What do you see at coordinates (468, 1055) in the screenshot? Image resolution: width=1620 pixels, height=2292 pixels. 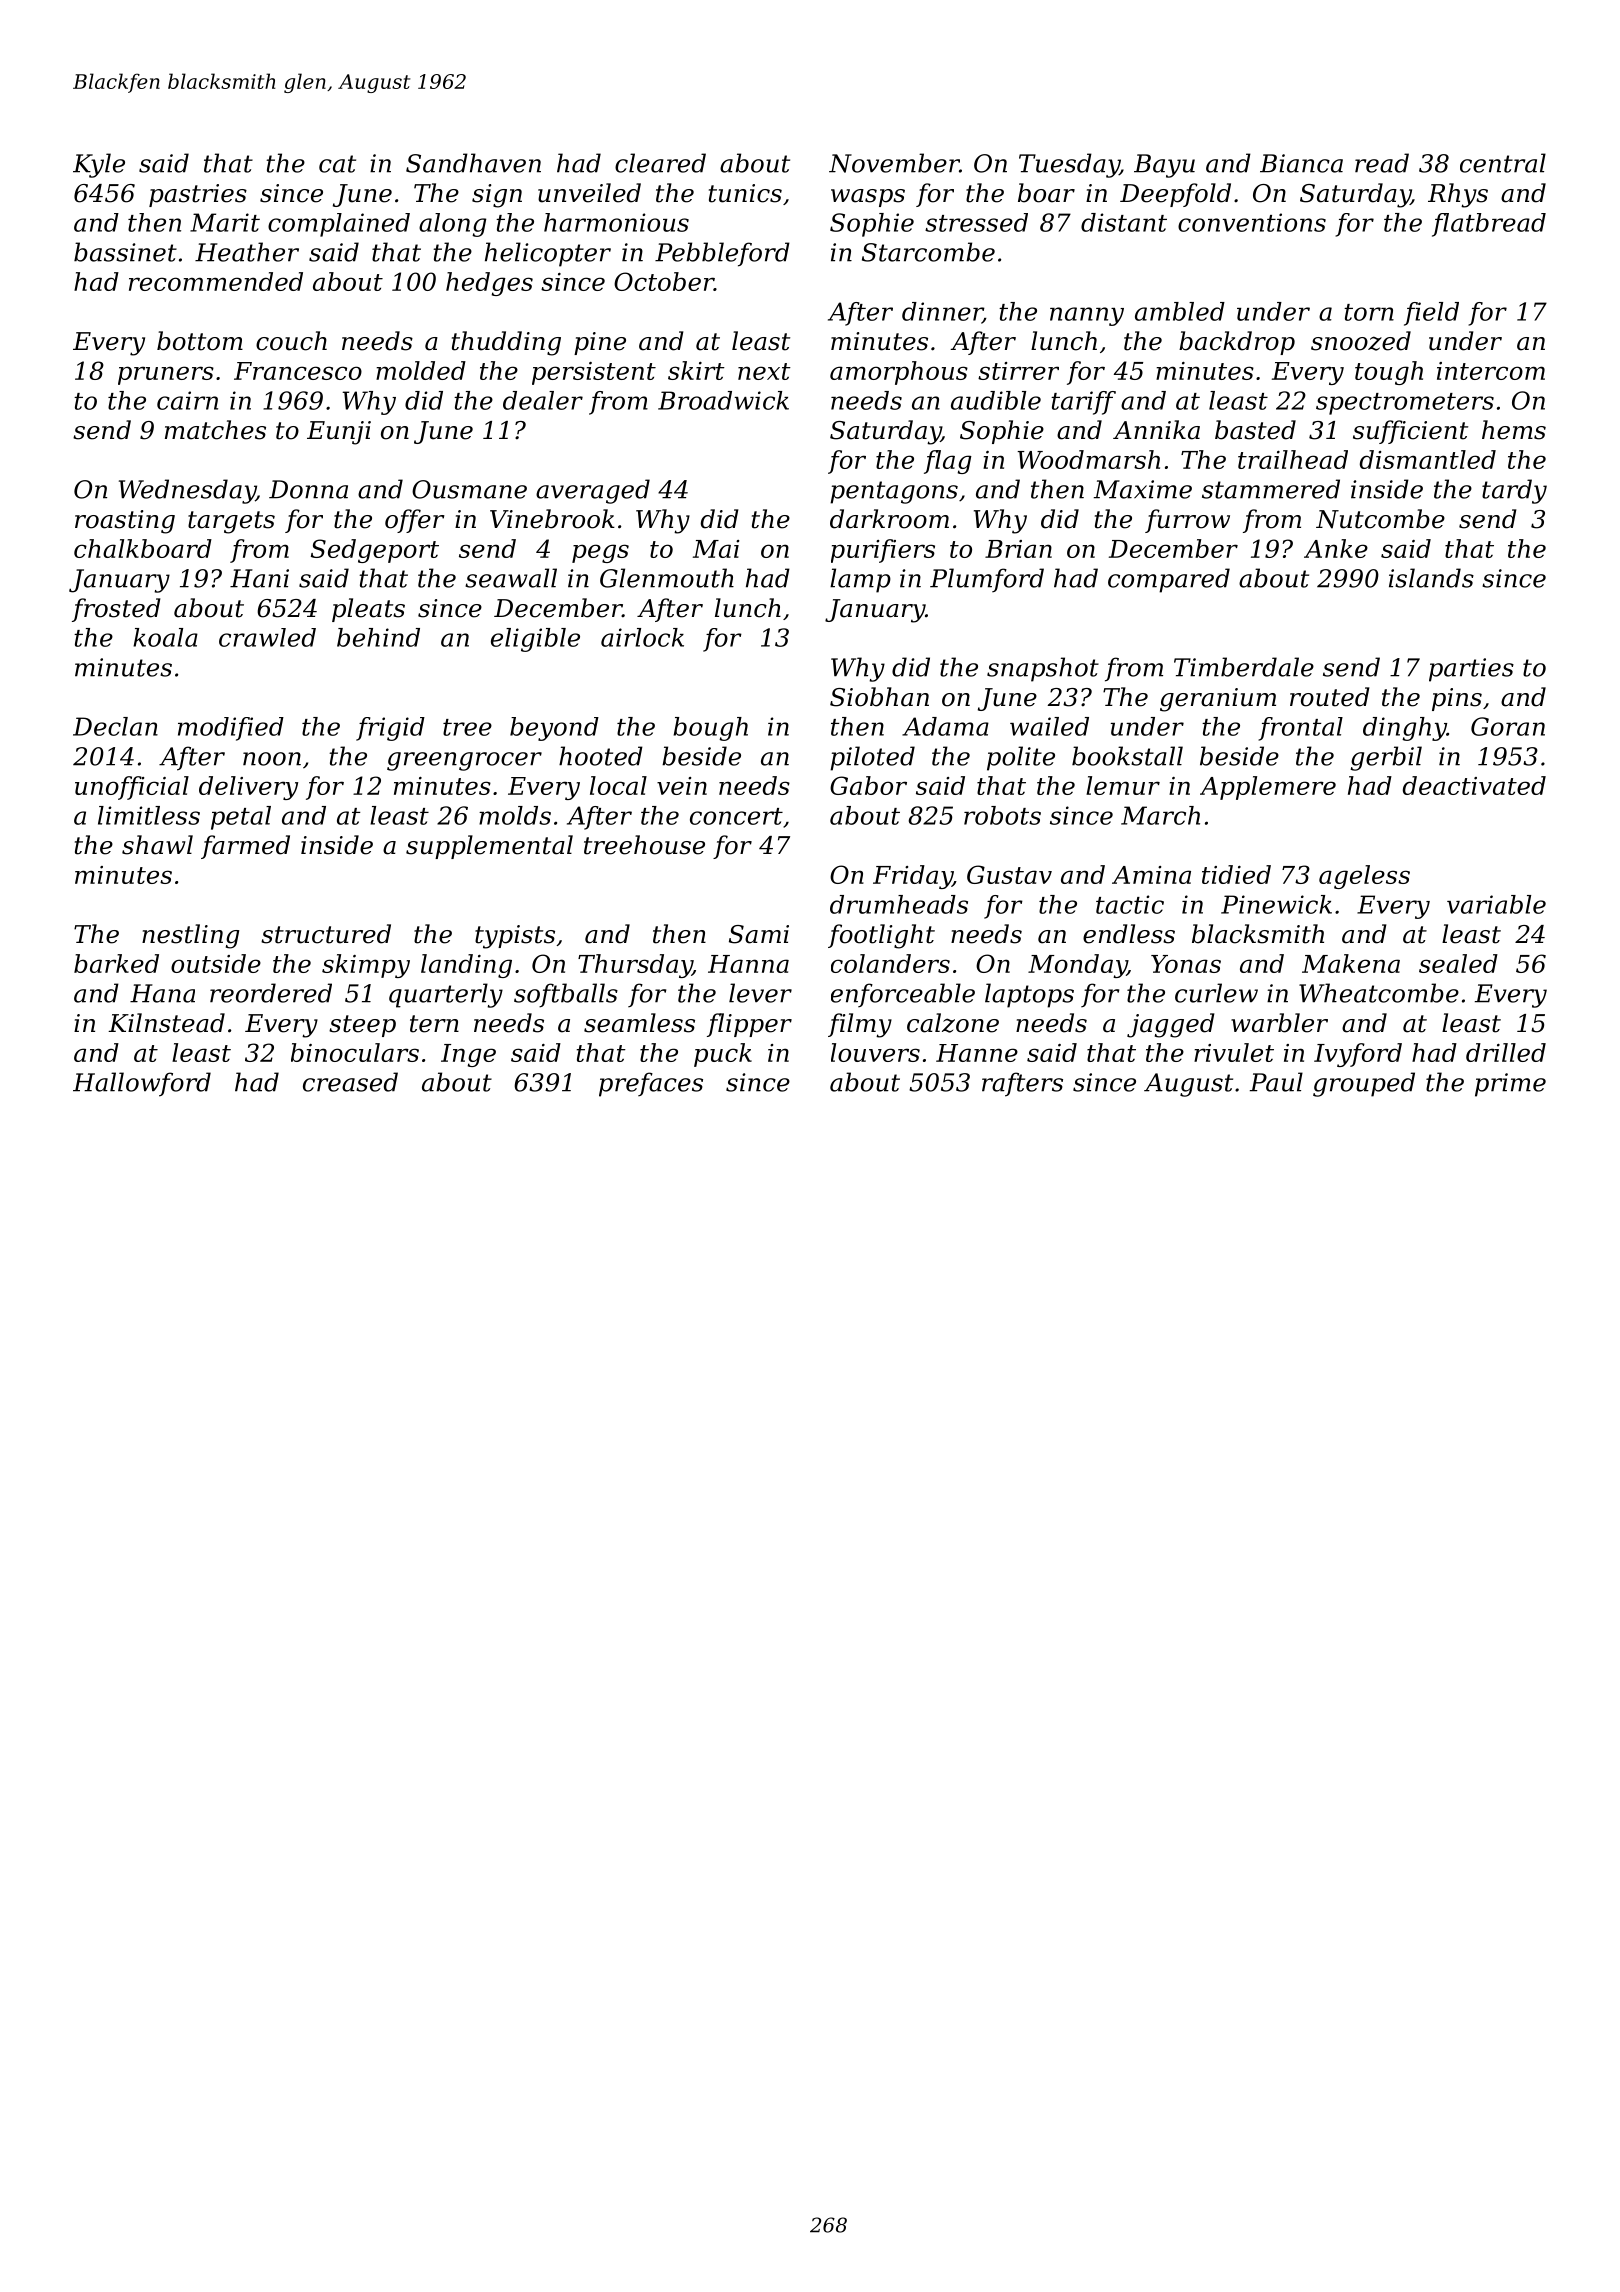 I see `Inge` at bounding box center [468, 1055].
